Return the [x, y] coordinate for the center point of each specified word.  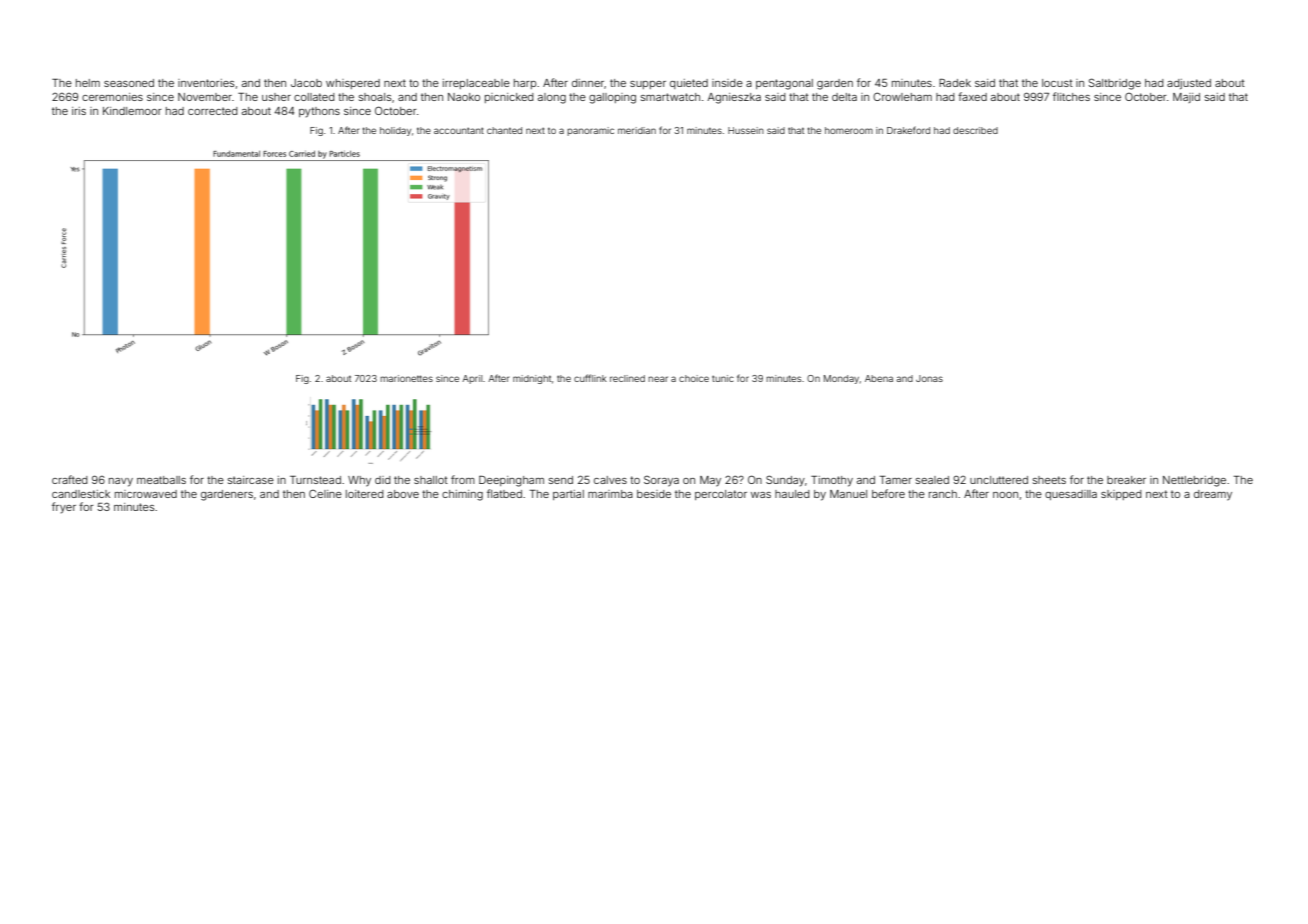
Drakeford [908, 130]
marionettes [406, 378]
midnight [532, 379]
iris [79, 111]
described [975, 130]
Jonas [929, 378]
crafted [70, 479]
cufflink [590, 378]
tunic [723, 378]
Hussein [746, 130]
